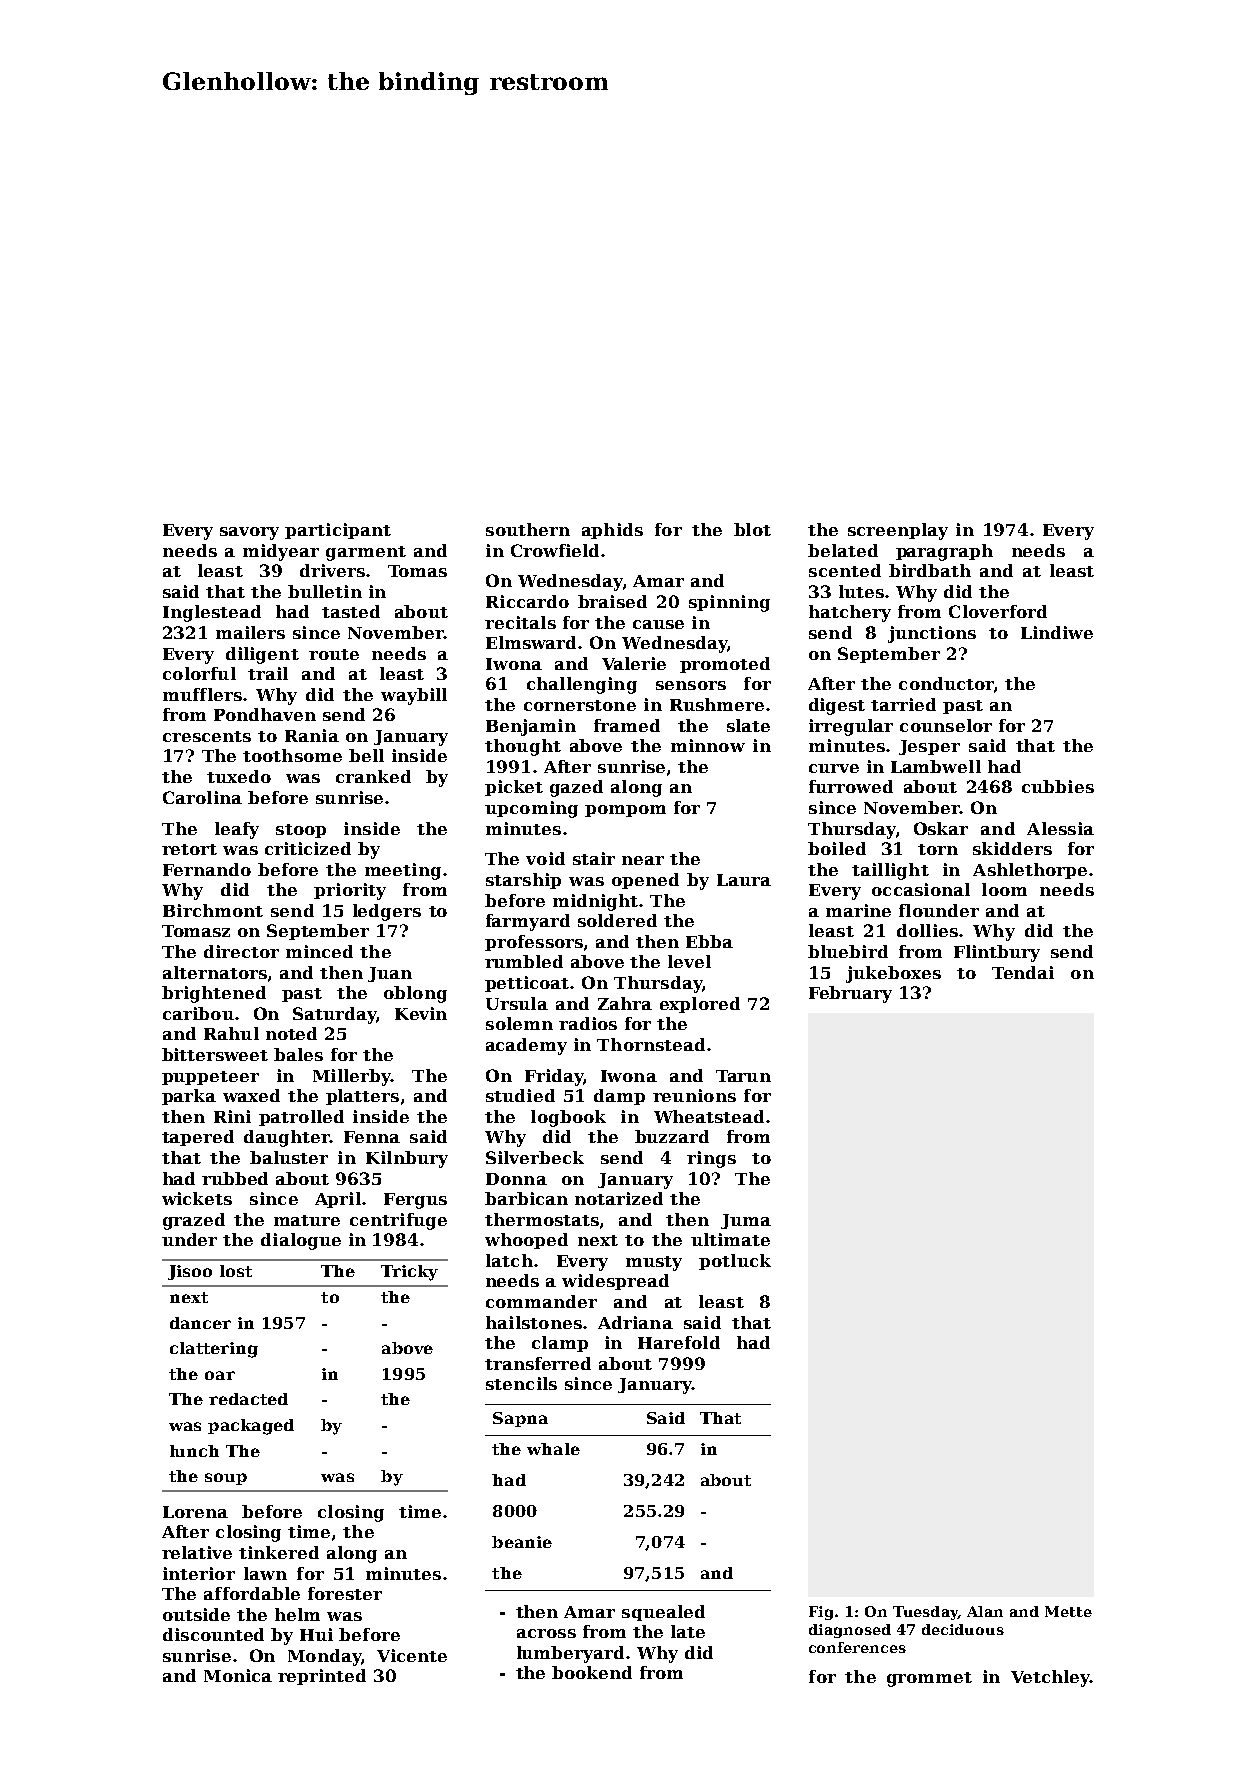  I want to click on potluck, so click(735, 1262).
